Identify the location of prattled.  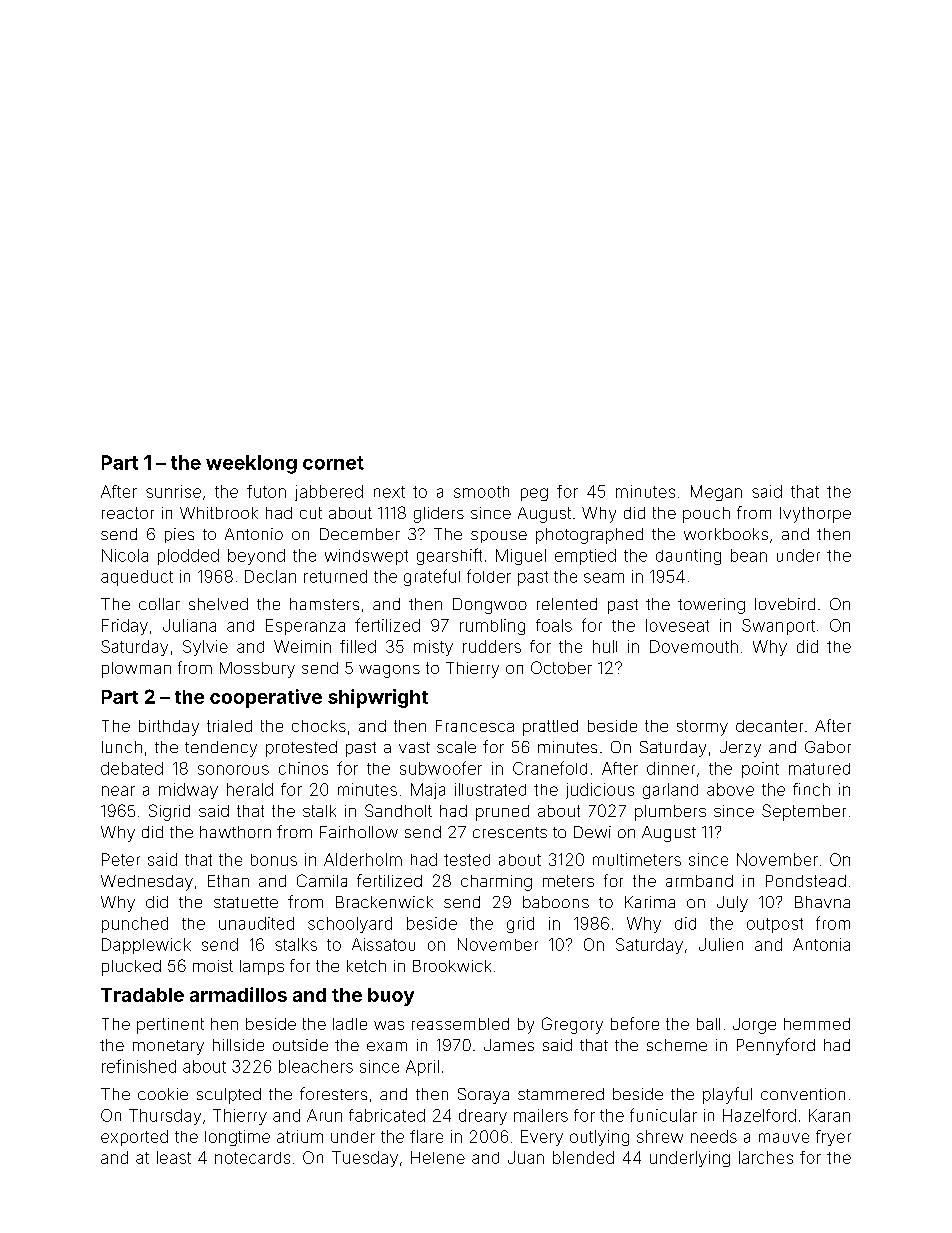
(550, 728).
